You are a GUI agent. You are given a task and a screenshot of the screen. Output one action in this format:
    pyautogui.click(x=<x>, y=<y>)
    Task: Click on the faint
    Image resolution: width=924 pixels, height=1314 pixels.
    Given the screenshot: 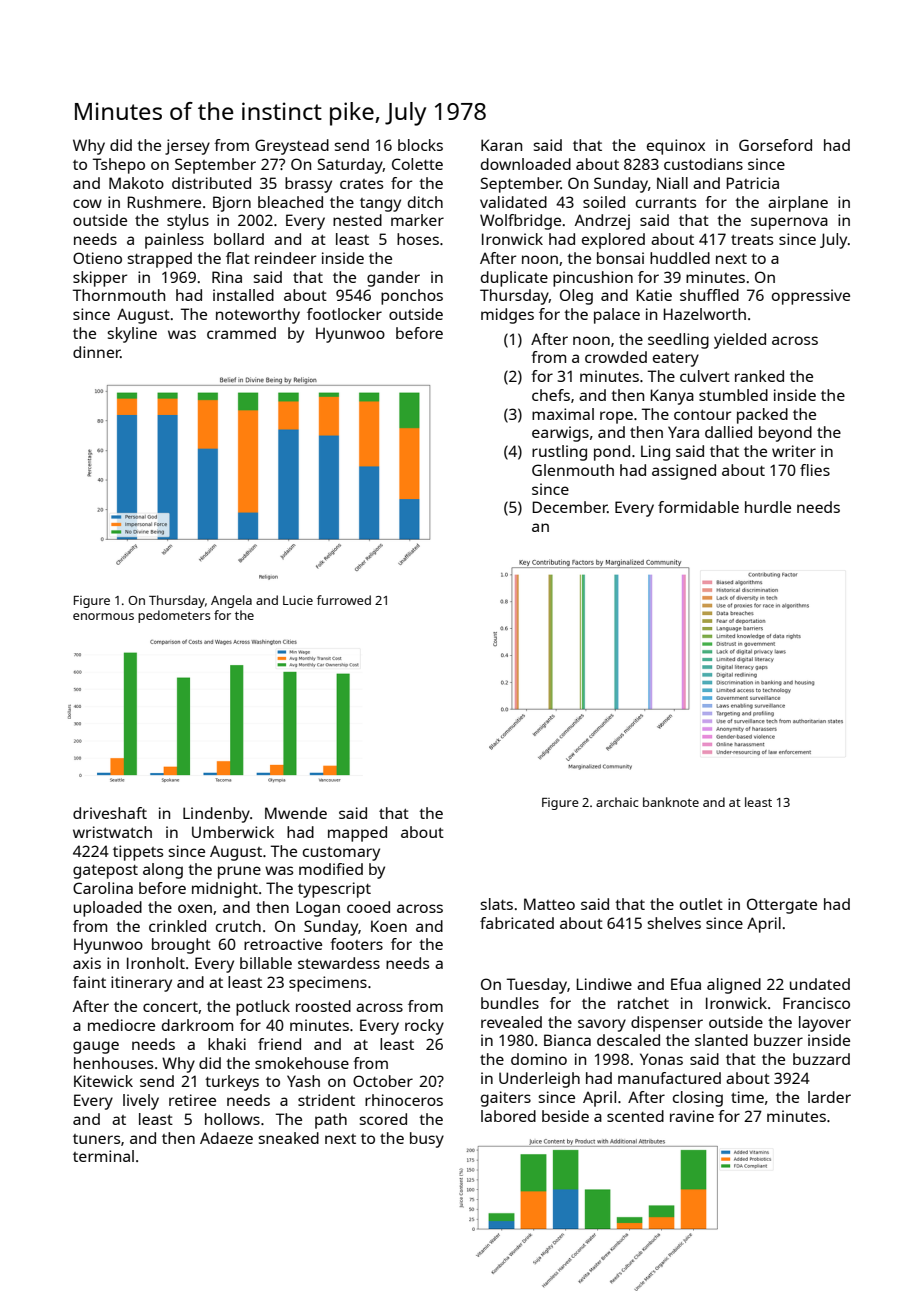 What is the action you would take?
    pyautogui.click(x=89, y=982)
